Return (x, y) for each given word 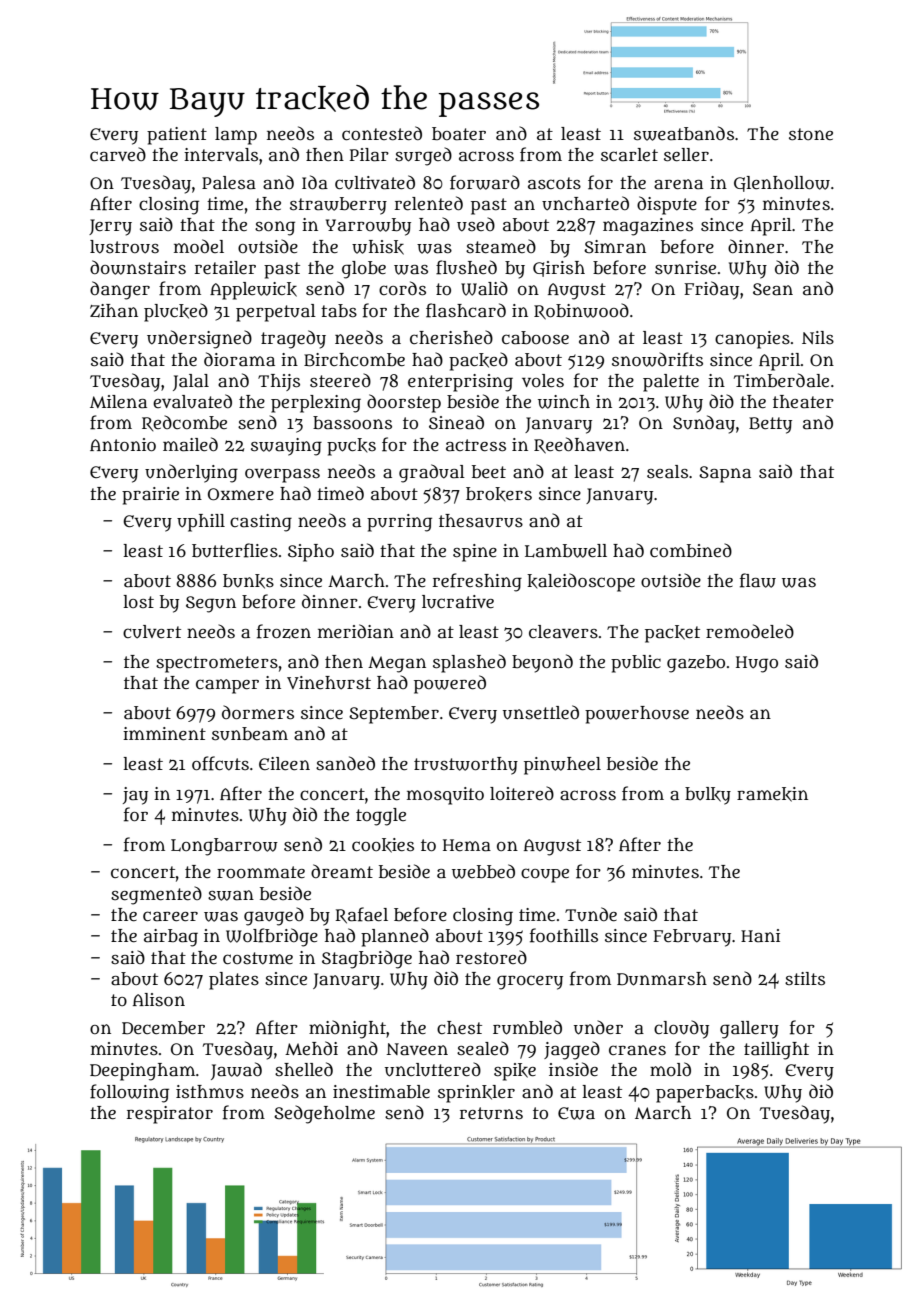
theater (803, 402)
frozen (284, 631)
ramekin (772, 794)
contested (382, 133)
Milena (118, 402)
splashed (469, 663)
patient (177, 136)
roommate (261, 872)
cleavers (563, 632)
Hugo (757, 664)
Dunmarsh (662, 979)
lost (138, 601)
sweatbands (684, 133)
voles (543, 380)
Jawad (236, 1071)
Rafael (361, 915)
